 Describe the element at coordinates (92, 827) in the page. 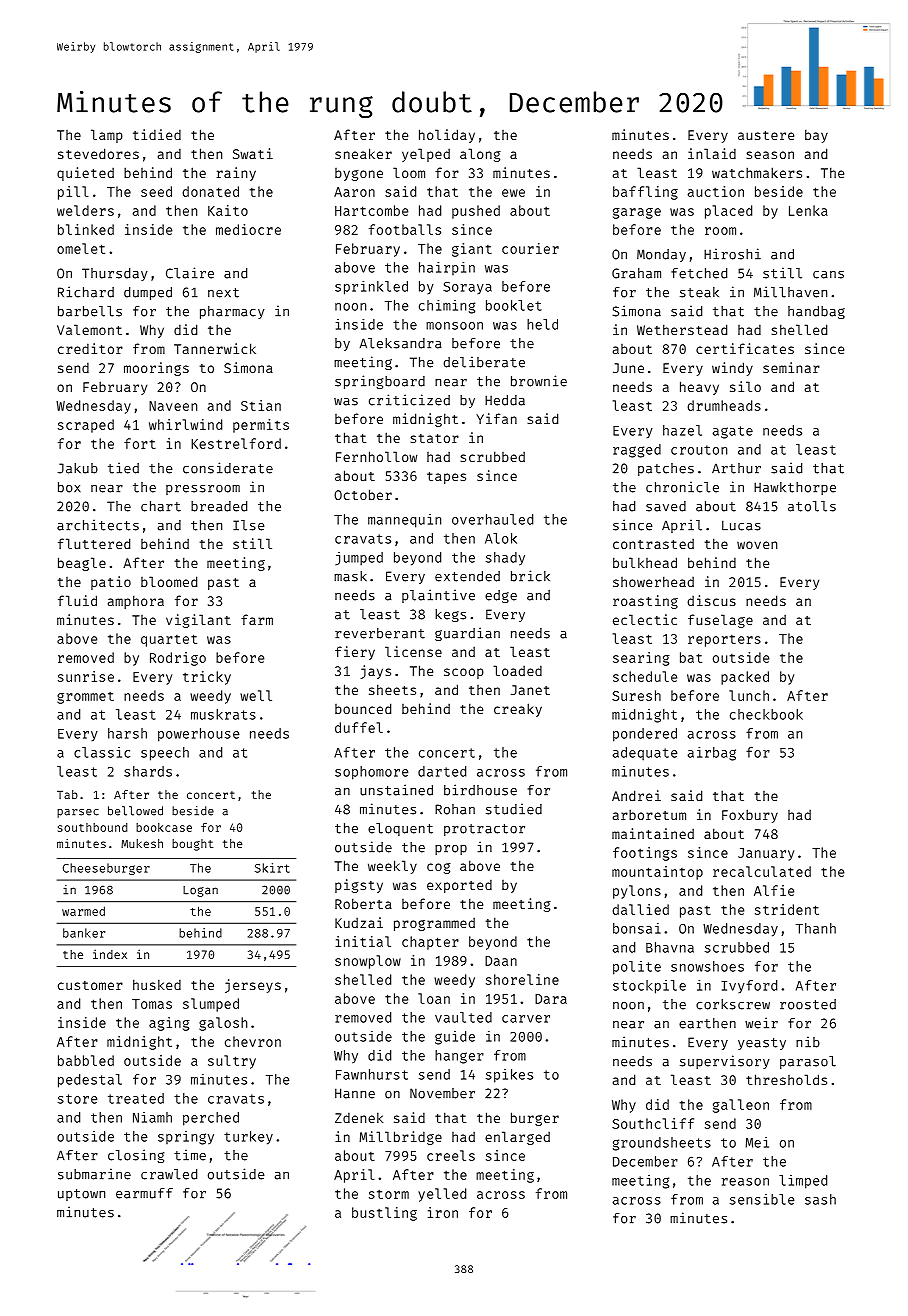

I see `southbound` at that location.
